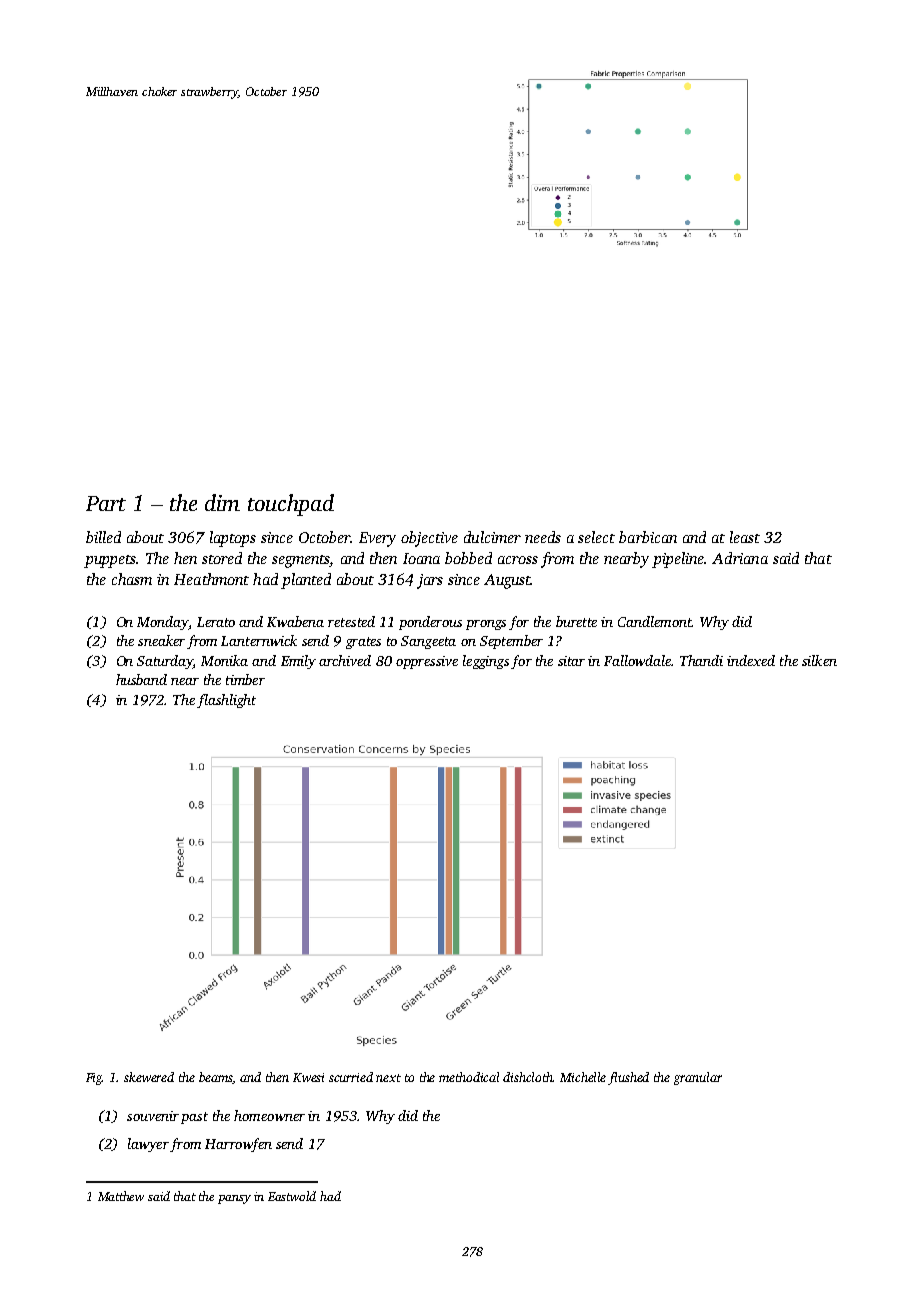 The image size is (924, 1311). Describe the element at coordinates (234, 1199) in the page. I see `pansy` at that location.
